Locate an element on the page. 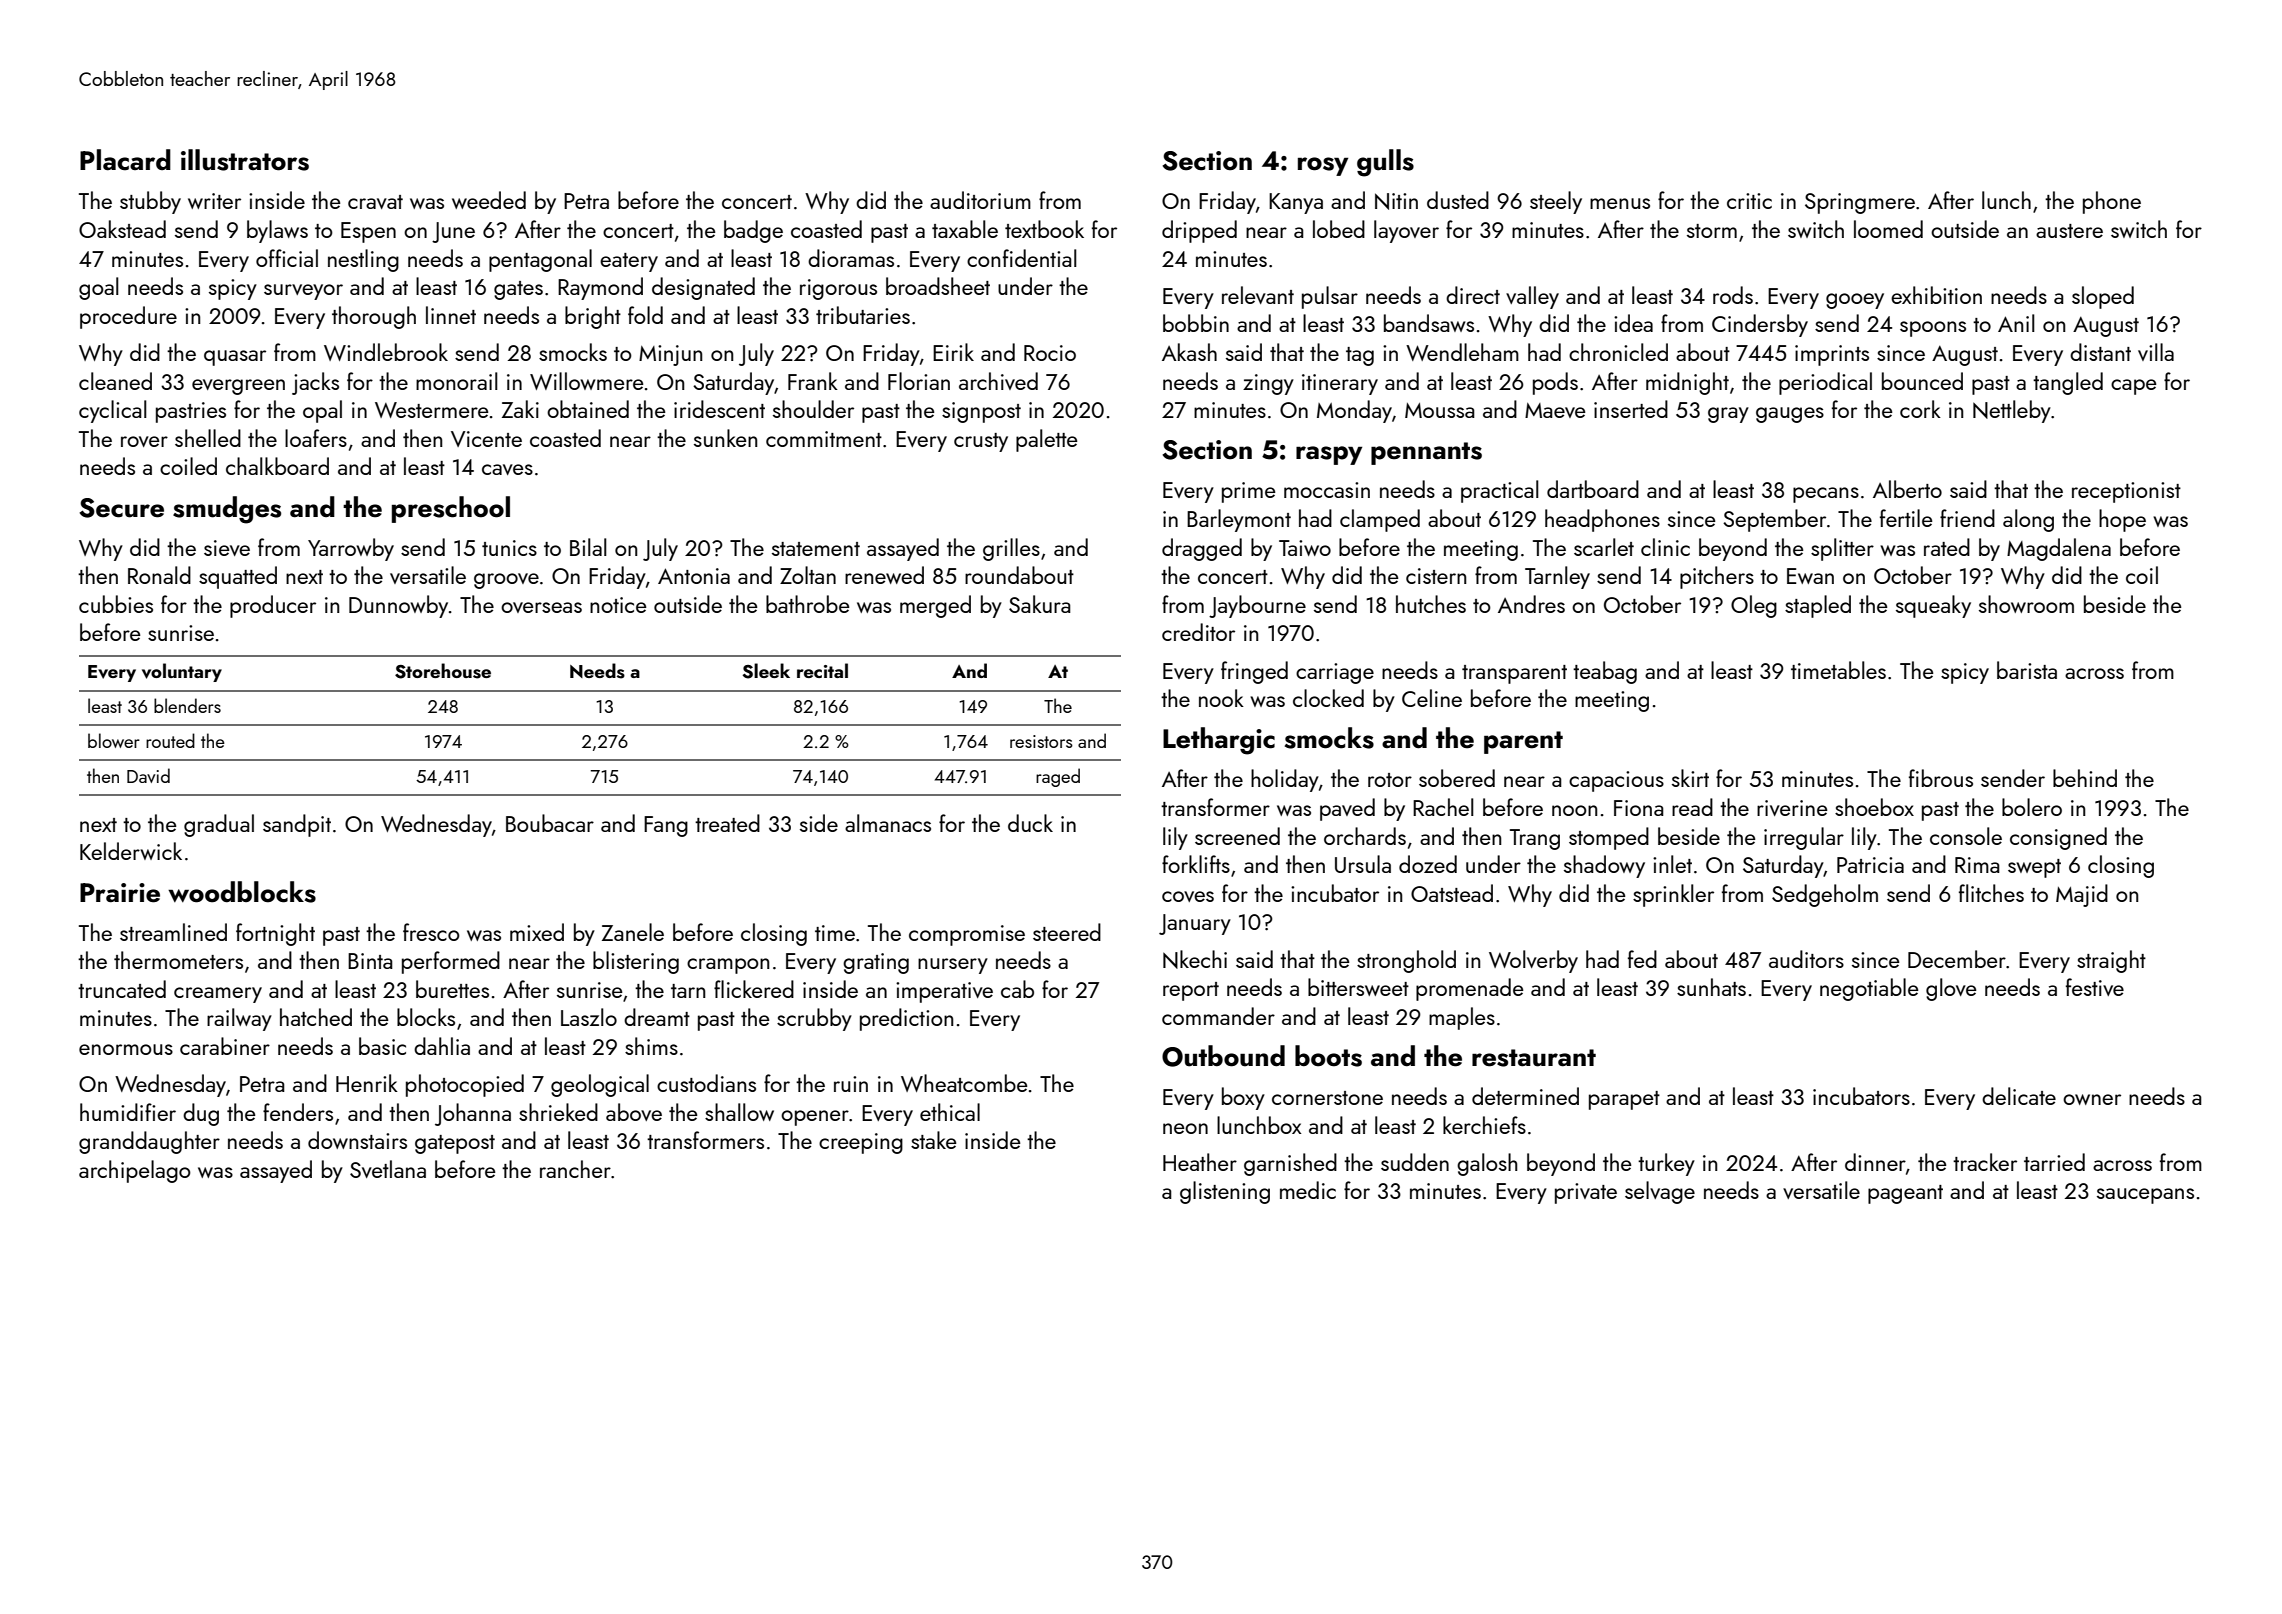 The height and width of the page is (1614, 2282). David is located at coordinates (148, 775).
